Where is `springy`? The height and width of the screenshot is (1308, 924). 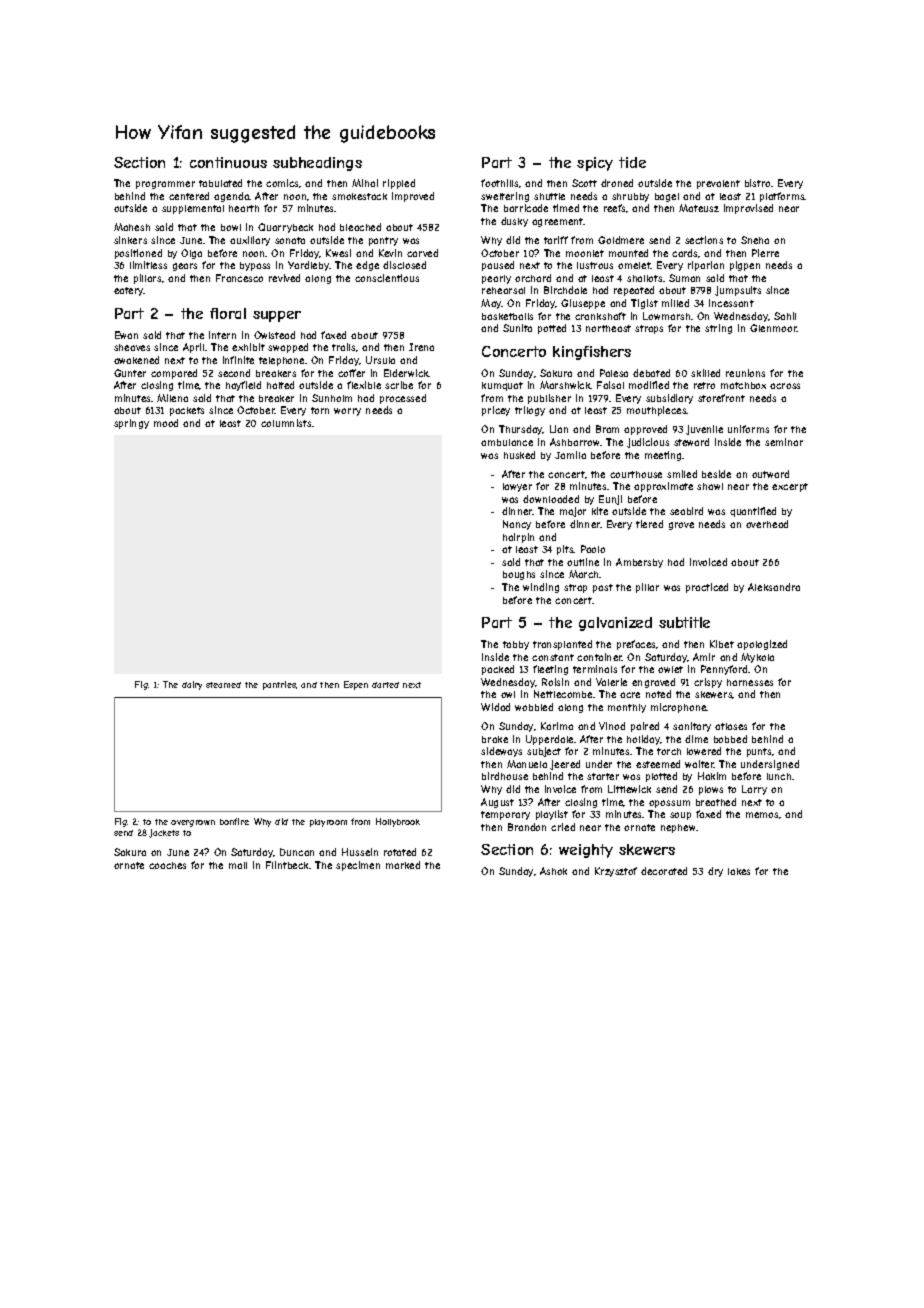
springy is located at coordinates (131, 424).
